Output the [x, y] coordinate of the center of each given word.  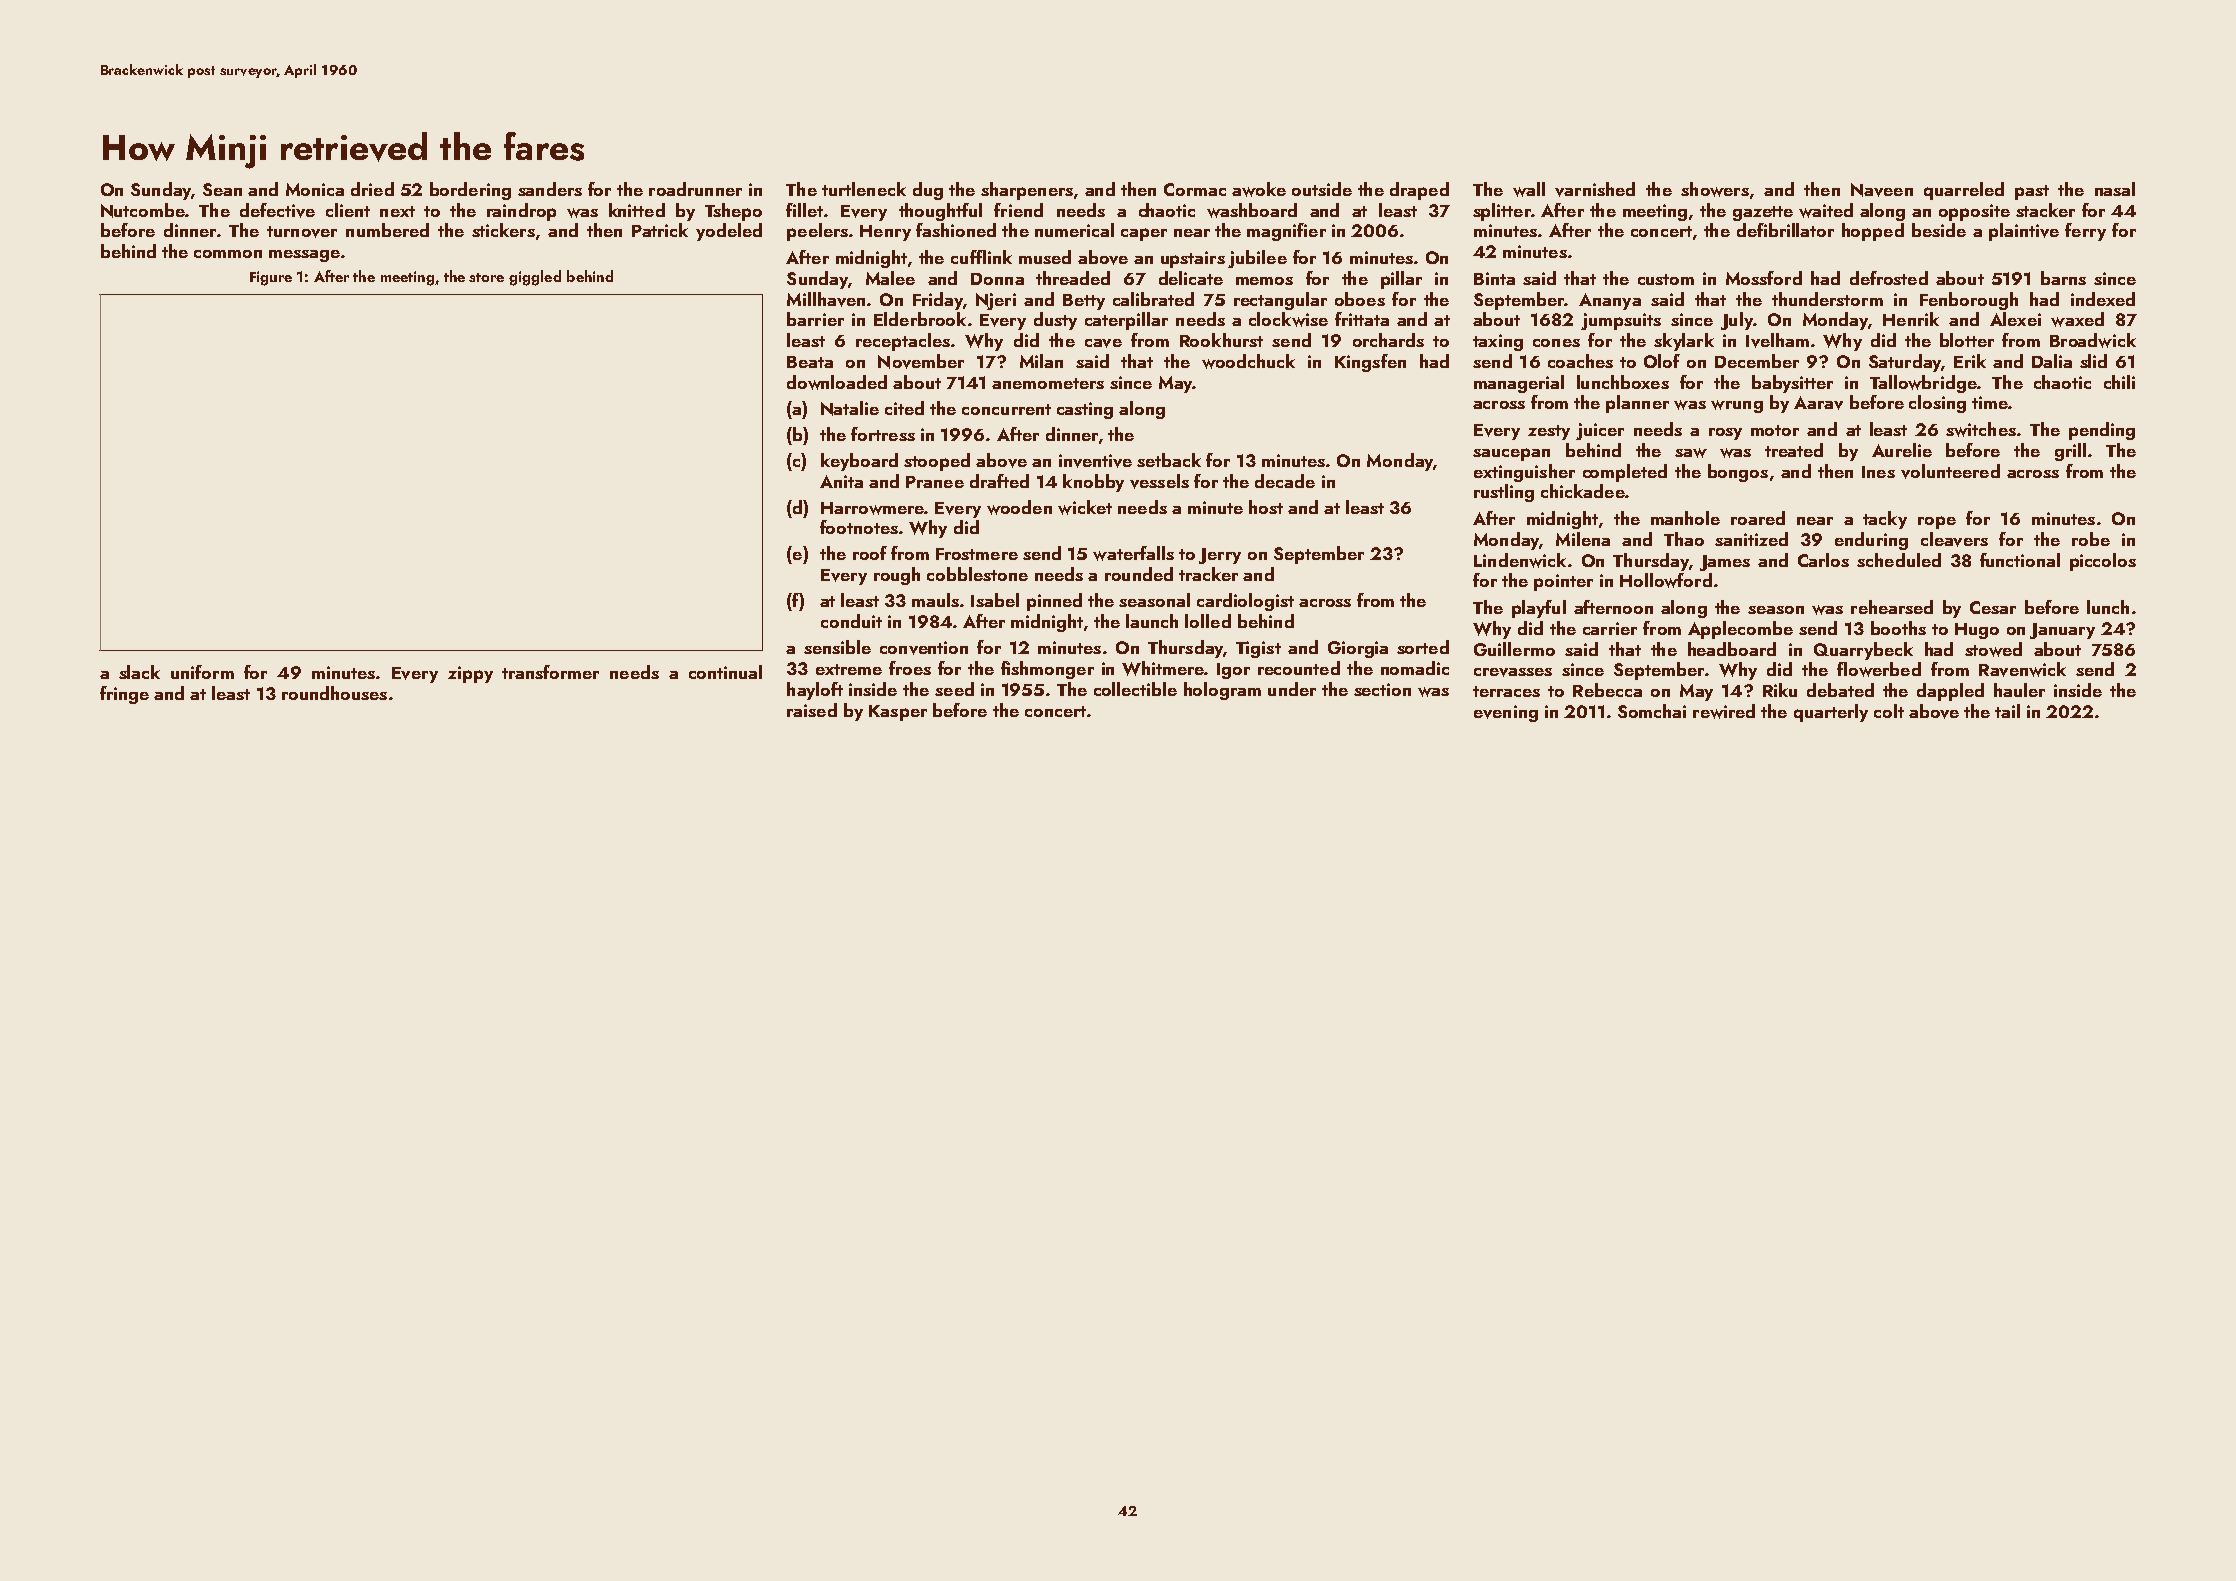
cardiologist [1245, 602]
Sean [222, 189]
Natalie [850, 408]
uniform [202, 672]
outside [1322, 189]
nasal [2115, 189]
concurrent [1006, 409]
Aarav [1818, 403]
